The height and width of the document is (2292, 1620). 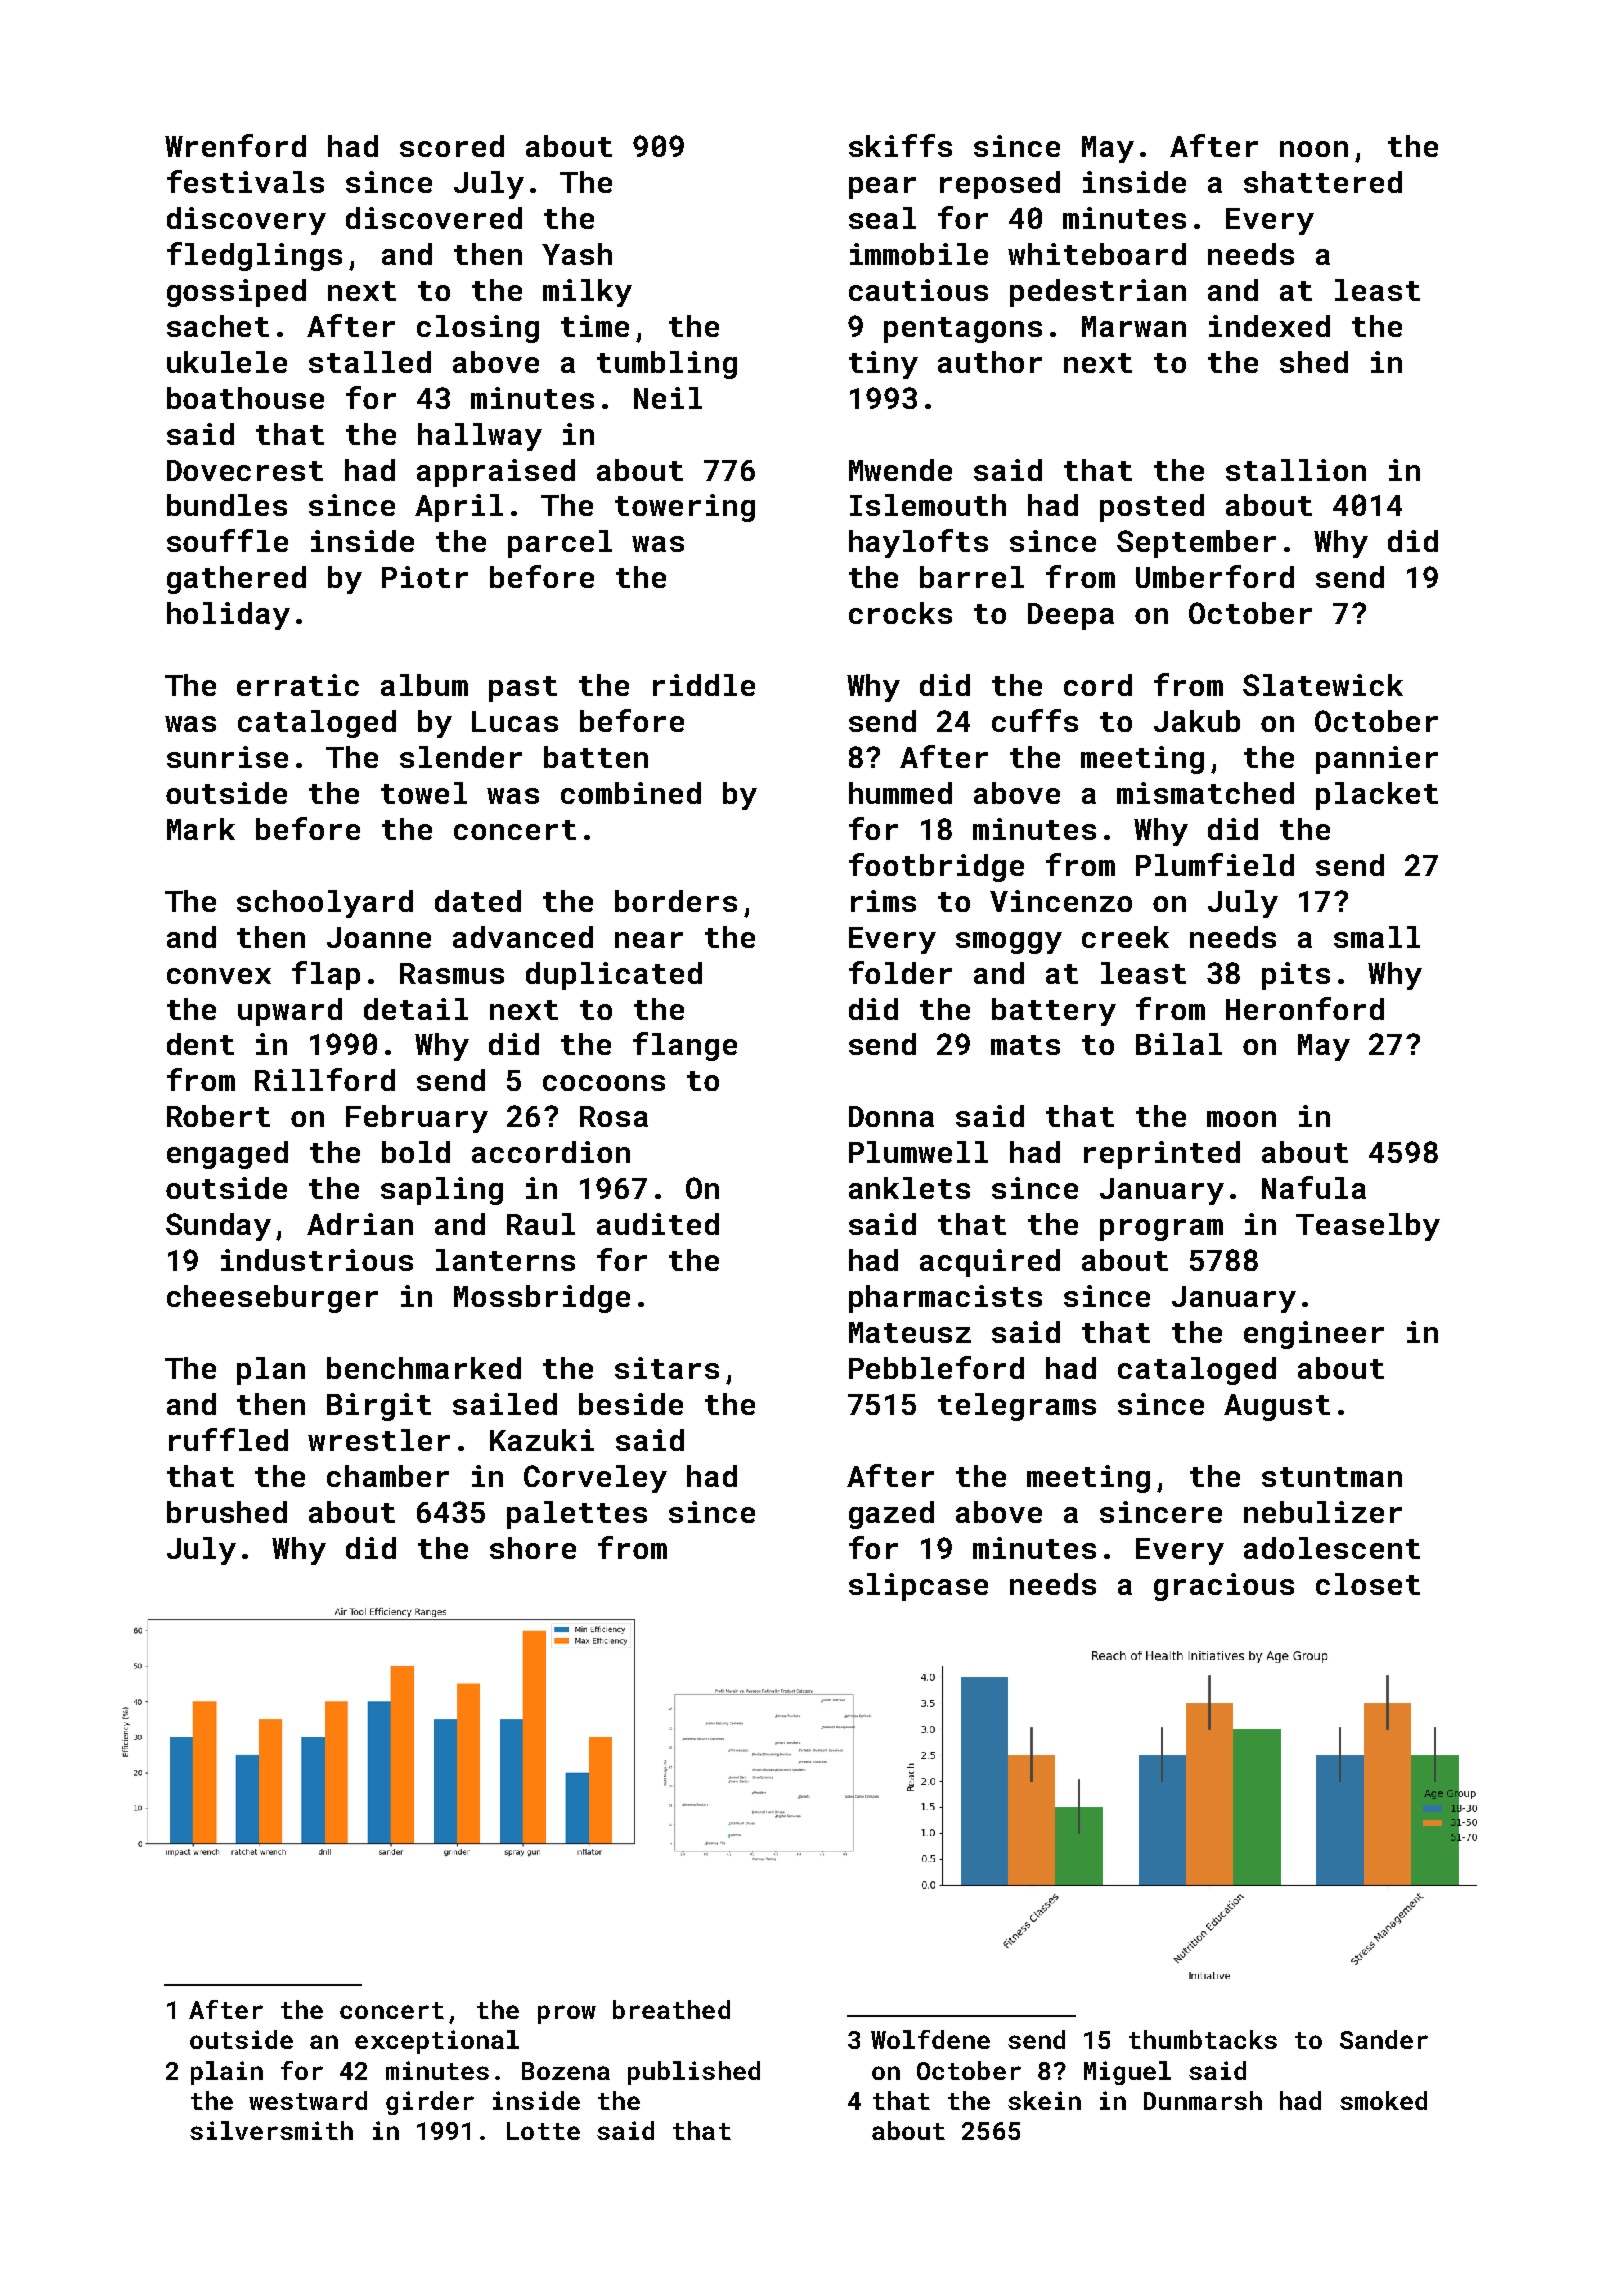 What do you see at coordinates (1044, 2100) in the document?
I see `skein` at bounding box center [1044, 2100].
